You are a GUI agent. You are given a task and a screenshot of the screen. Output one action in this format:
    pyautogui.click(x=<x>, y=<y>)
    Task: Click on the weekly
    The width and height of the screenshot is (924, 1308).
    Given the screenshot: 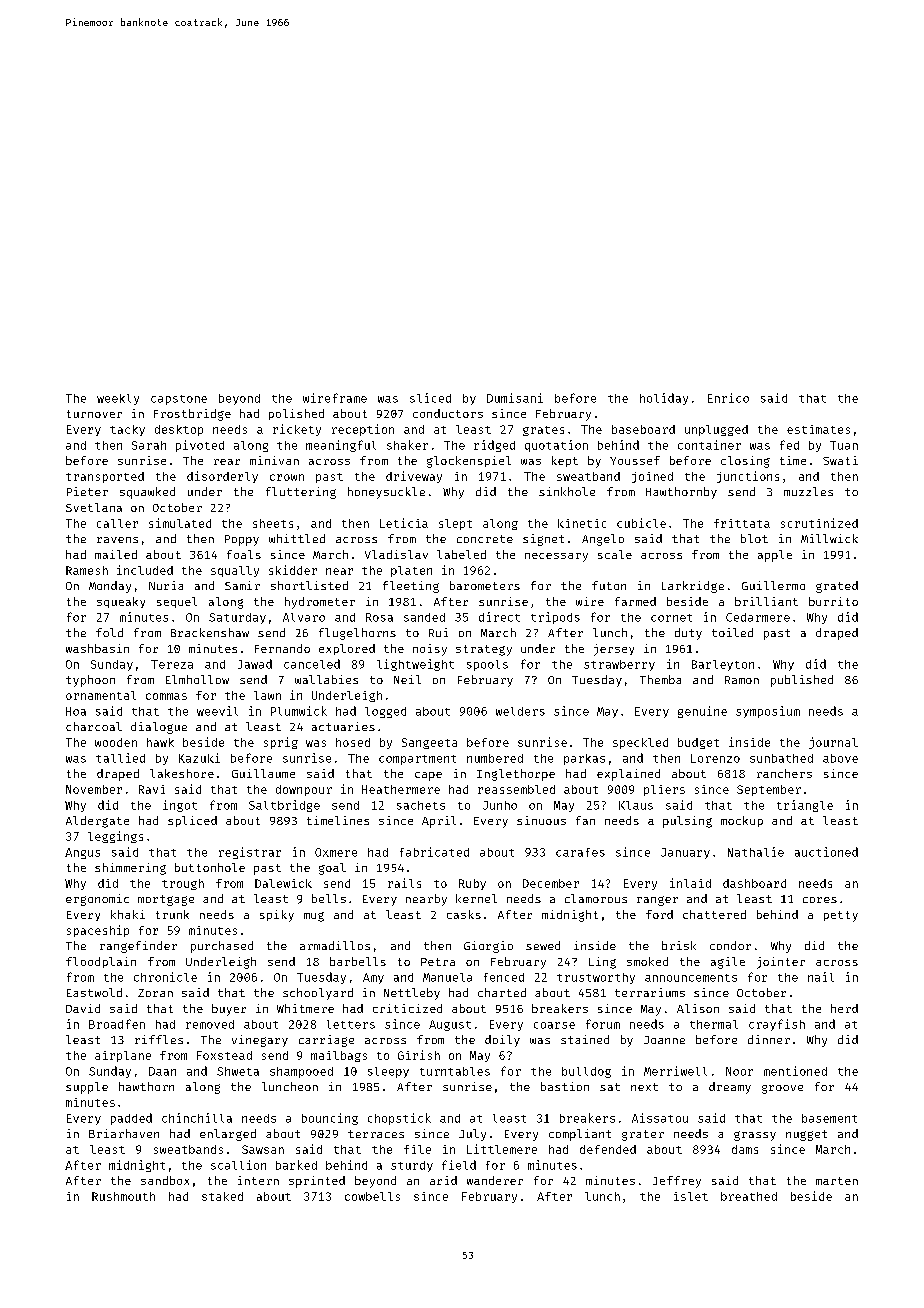 What is the action you would take?
    pyautogui.click(x=118, y=399)
